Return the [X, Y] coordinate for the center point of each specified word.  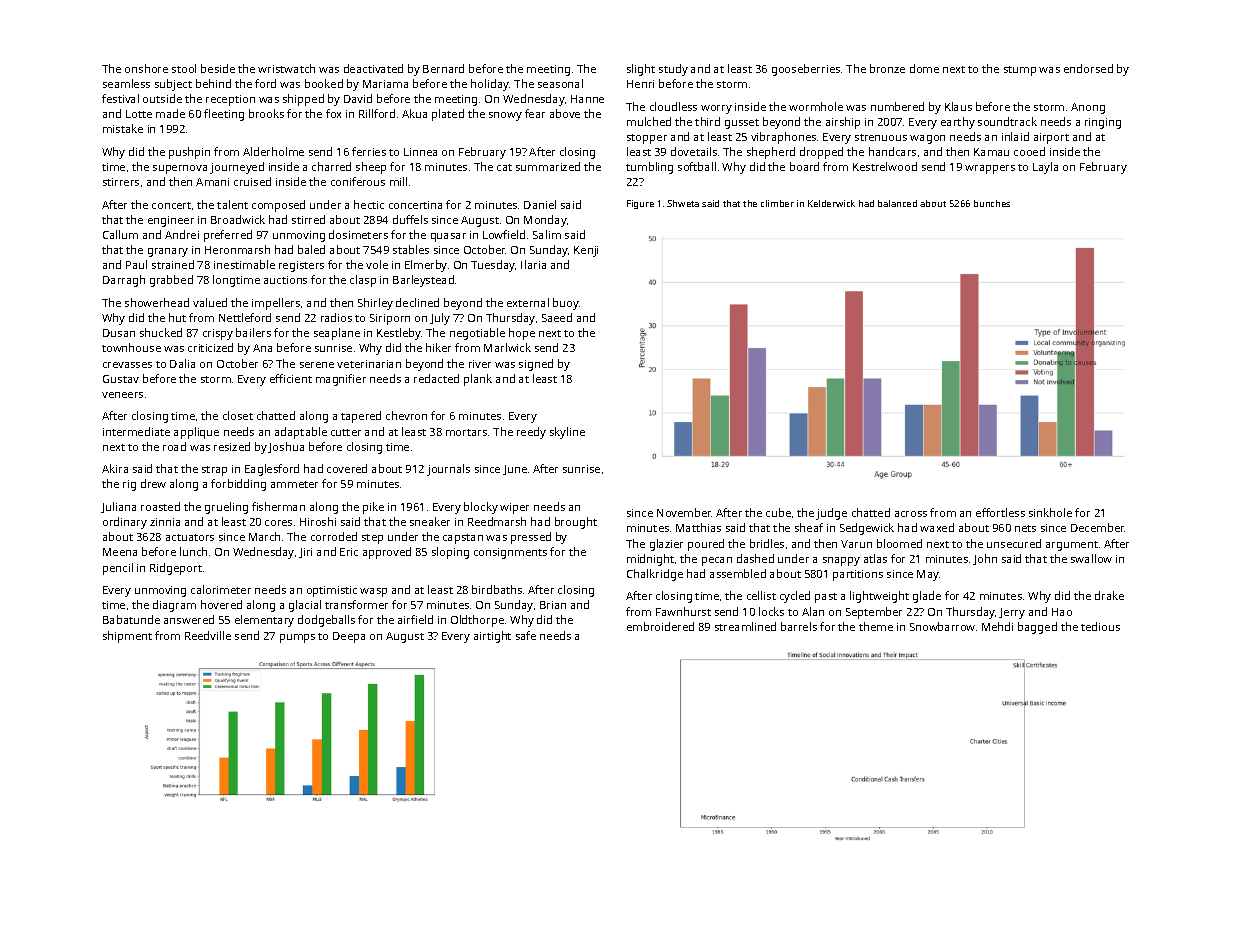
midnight [650, 560]
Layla [1045, 168]
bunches [992, 203]
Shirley [375, 304]
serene [317, 365]
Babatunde [131, 619]
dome [924, 68]
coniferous [358, 181]
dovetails [694, 151]
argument [1072, 546]
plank [478, 380]
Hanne [587, 99]
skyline [567, 433]
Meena [120, 552]
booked [324, 83]
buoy [566, 304]
